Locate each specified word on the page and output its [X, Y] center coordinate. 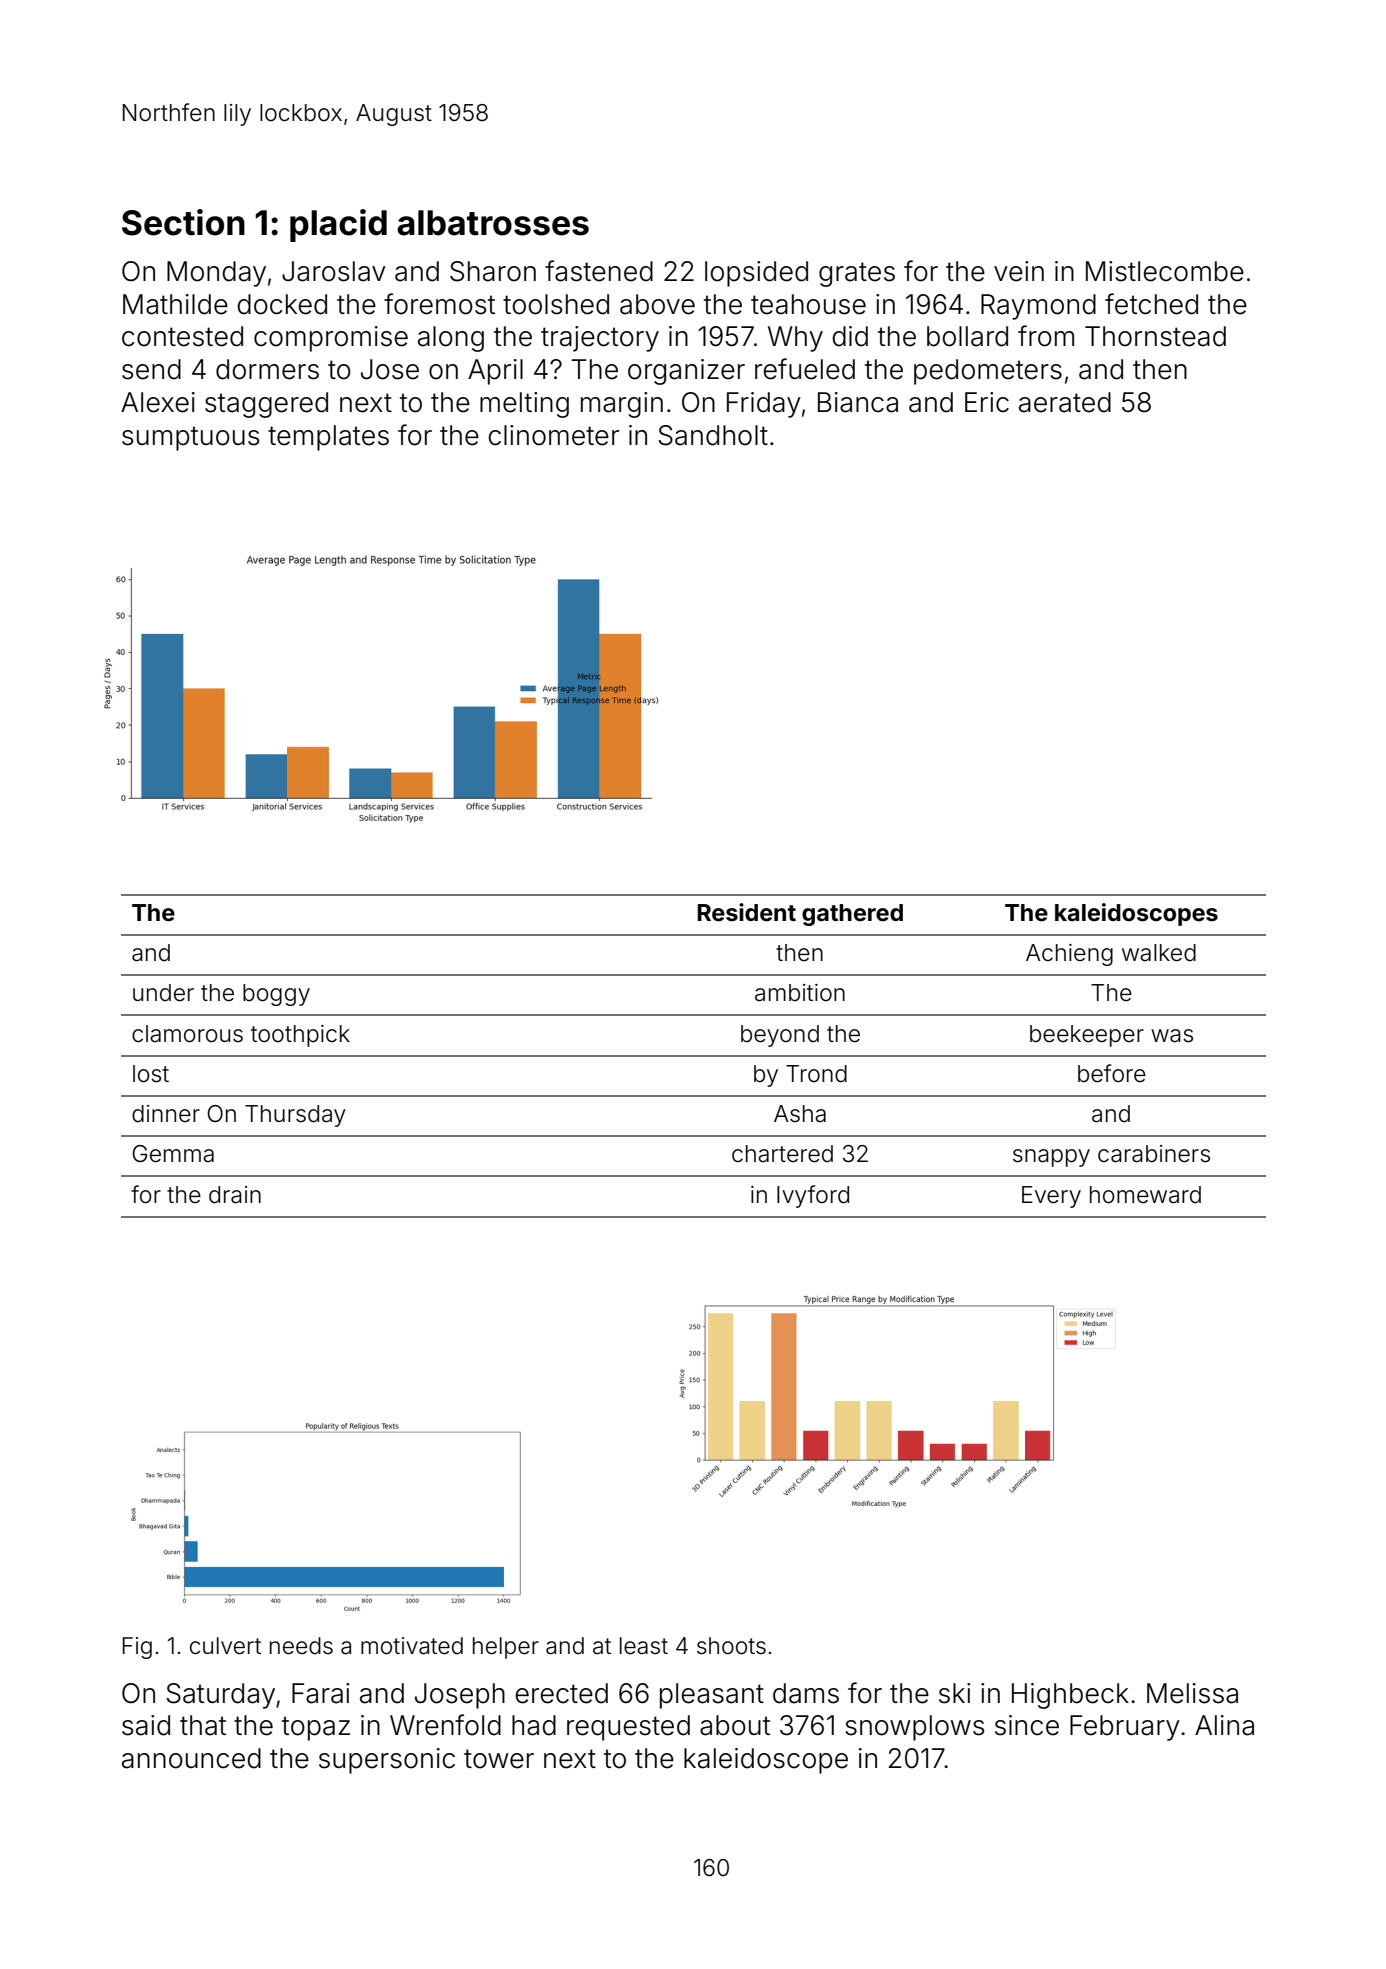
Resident [747, 912]
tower [499, 1759]
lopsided [756, 274]
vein [1019, 271]
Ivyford [813, 1196]
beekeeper [1087, 1036]
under [163, 993]
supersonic [387, 1761]
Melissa [1192, 1693]
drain [235, 1195]
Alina [1224, 1725]
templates [328, 438]
